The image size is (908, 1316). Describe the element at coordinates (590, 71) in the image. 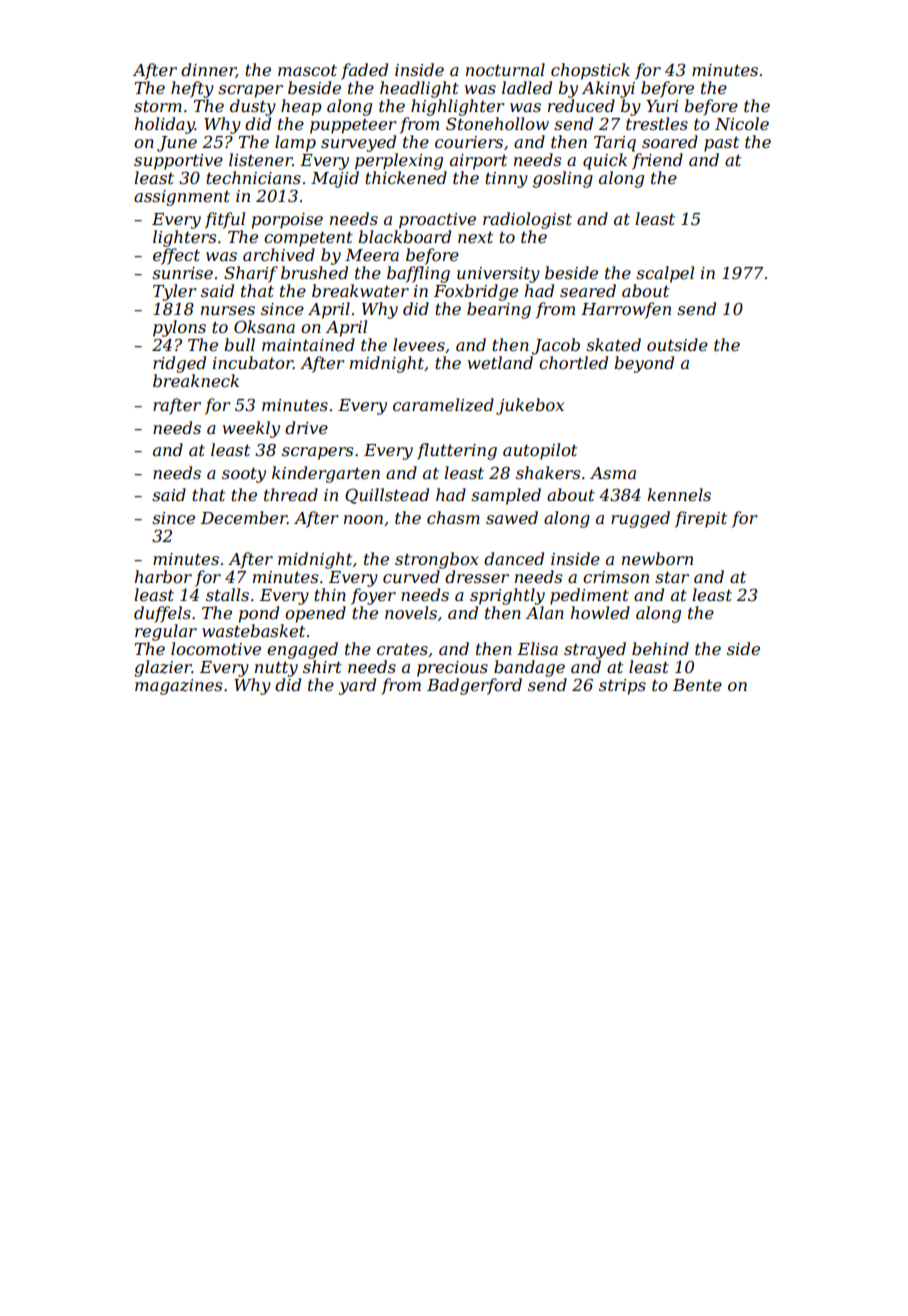

I see `chopstick` at that location.
